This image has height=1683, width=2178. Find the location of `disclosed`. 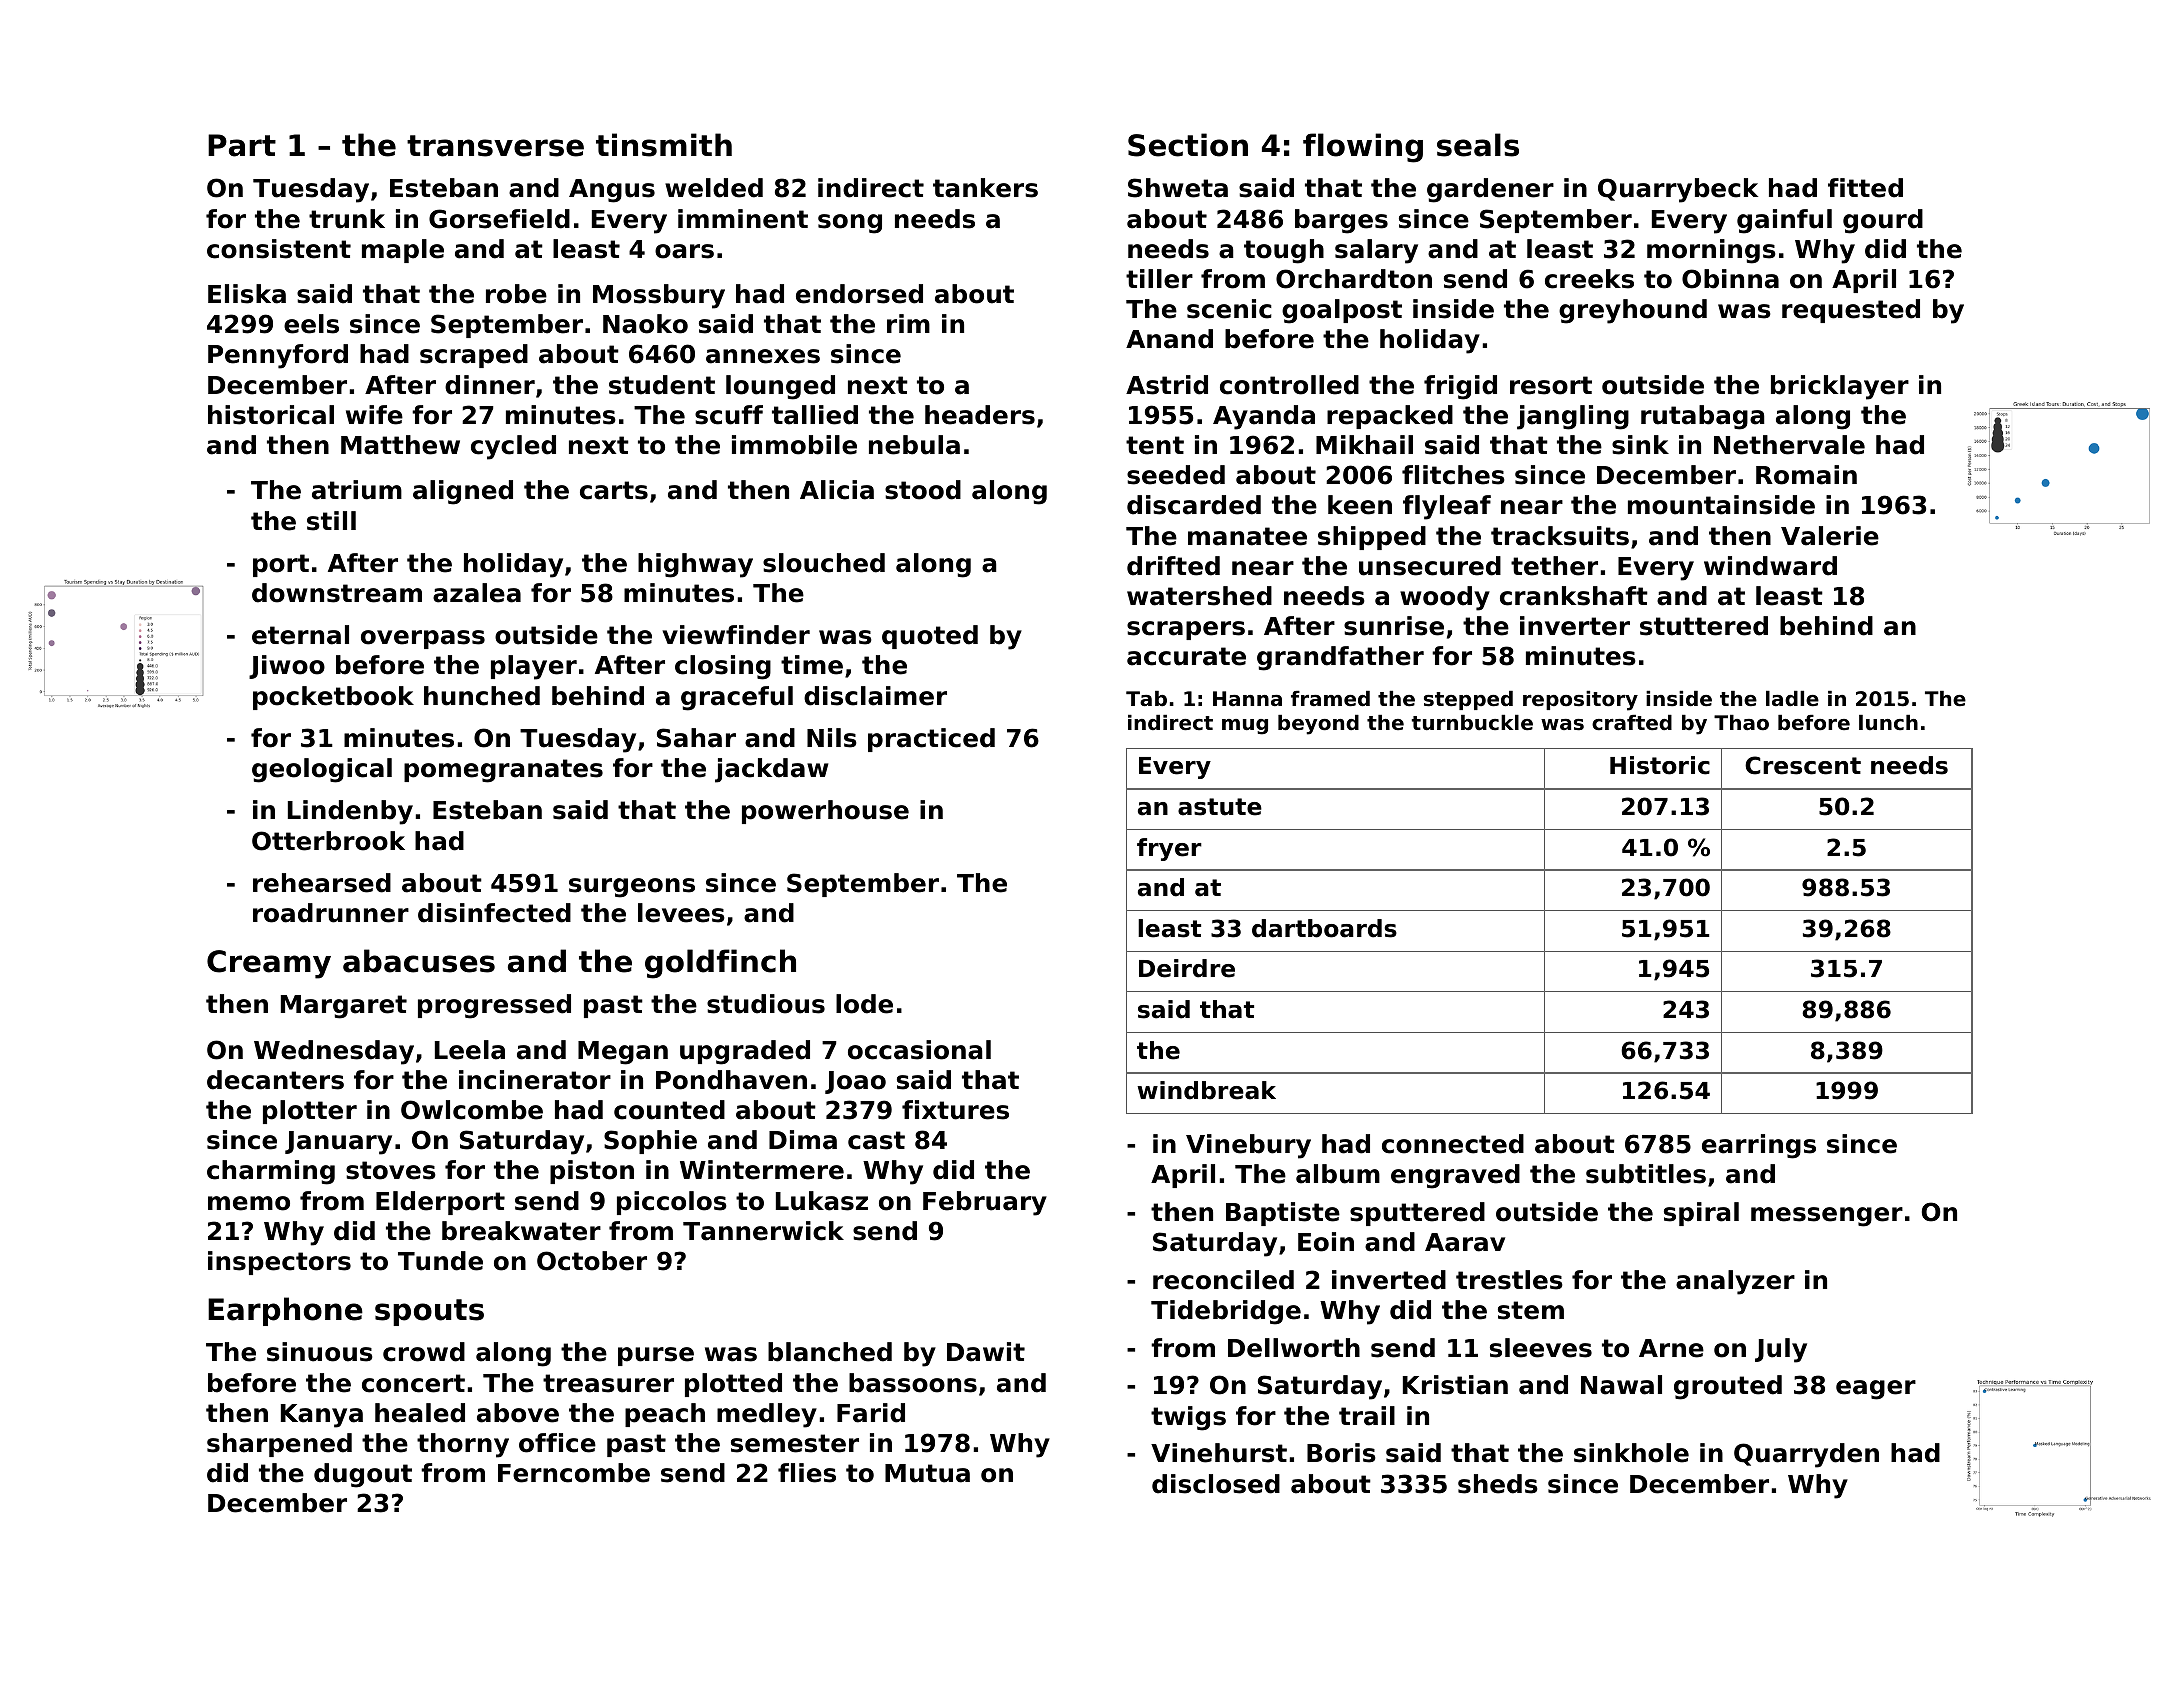

disclosed is located at coordinates (1216, 1484).
